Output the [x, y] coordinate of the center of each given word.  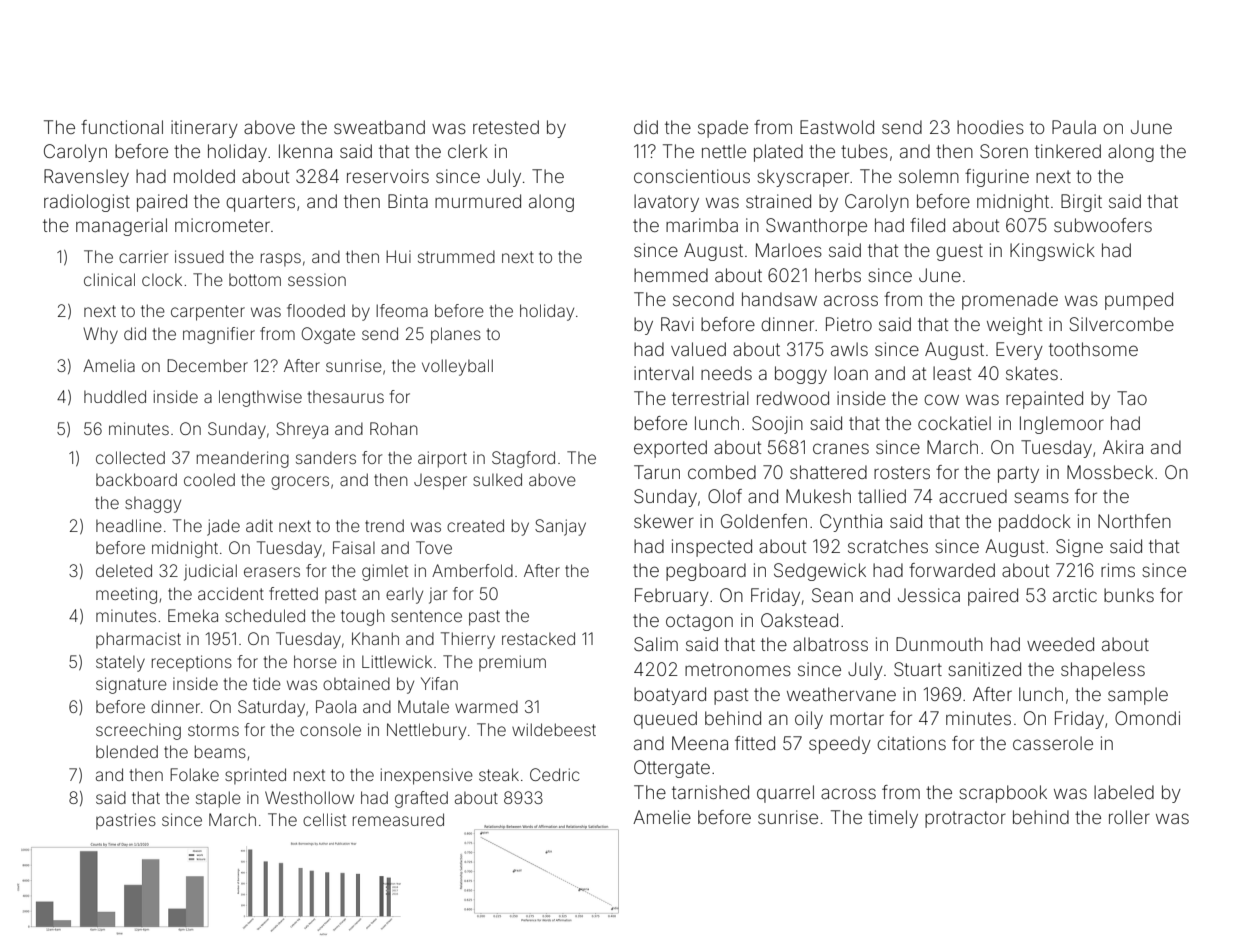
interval [664, 373]
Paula [1074, 127]
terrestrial [710, 398]
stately [120, 664]
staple [218, 799]
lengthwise [260, 398]
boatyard [670, 696]
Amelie [662, 817]
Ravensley [86, 178]
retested [506, 127]
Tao [1132, 398]
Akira [1123, 447]
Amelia [109, 365]
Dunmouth [939, 644]
